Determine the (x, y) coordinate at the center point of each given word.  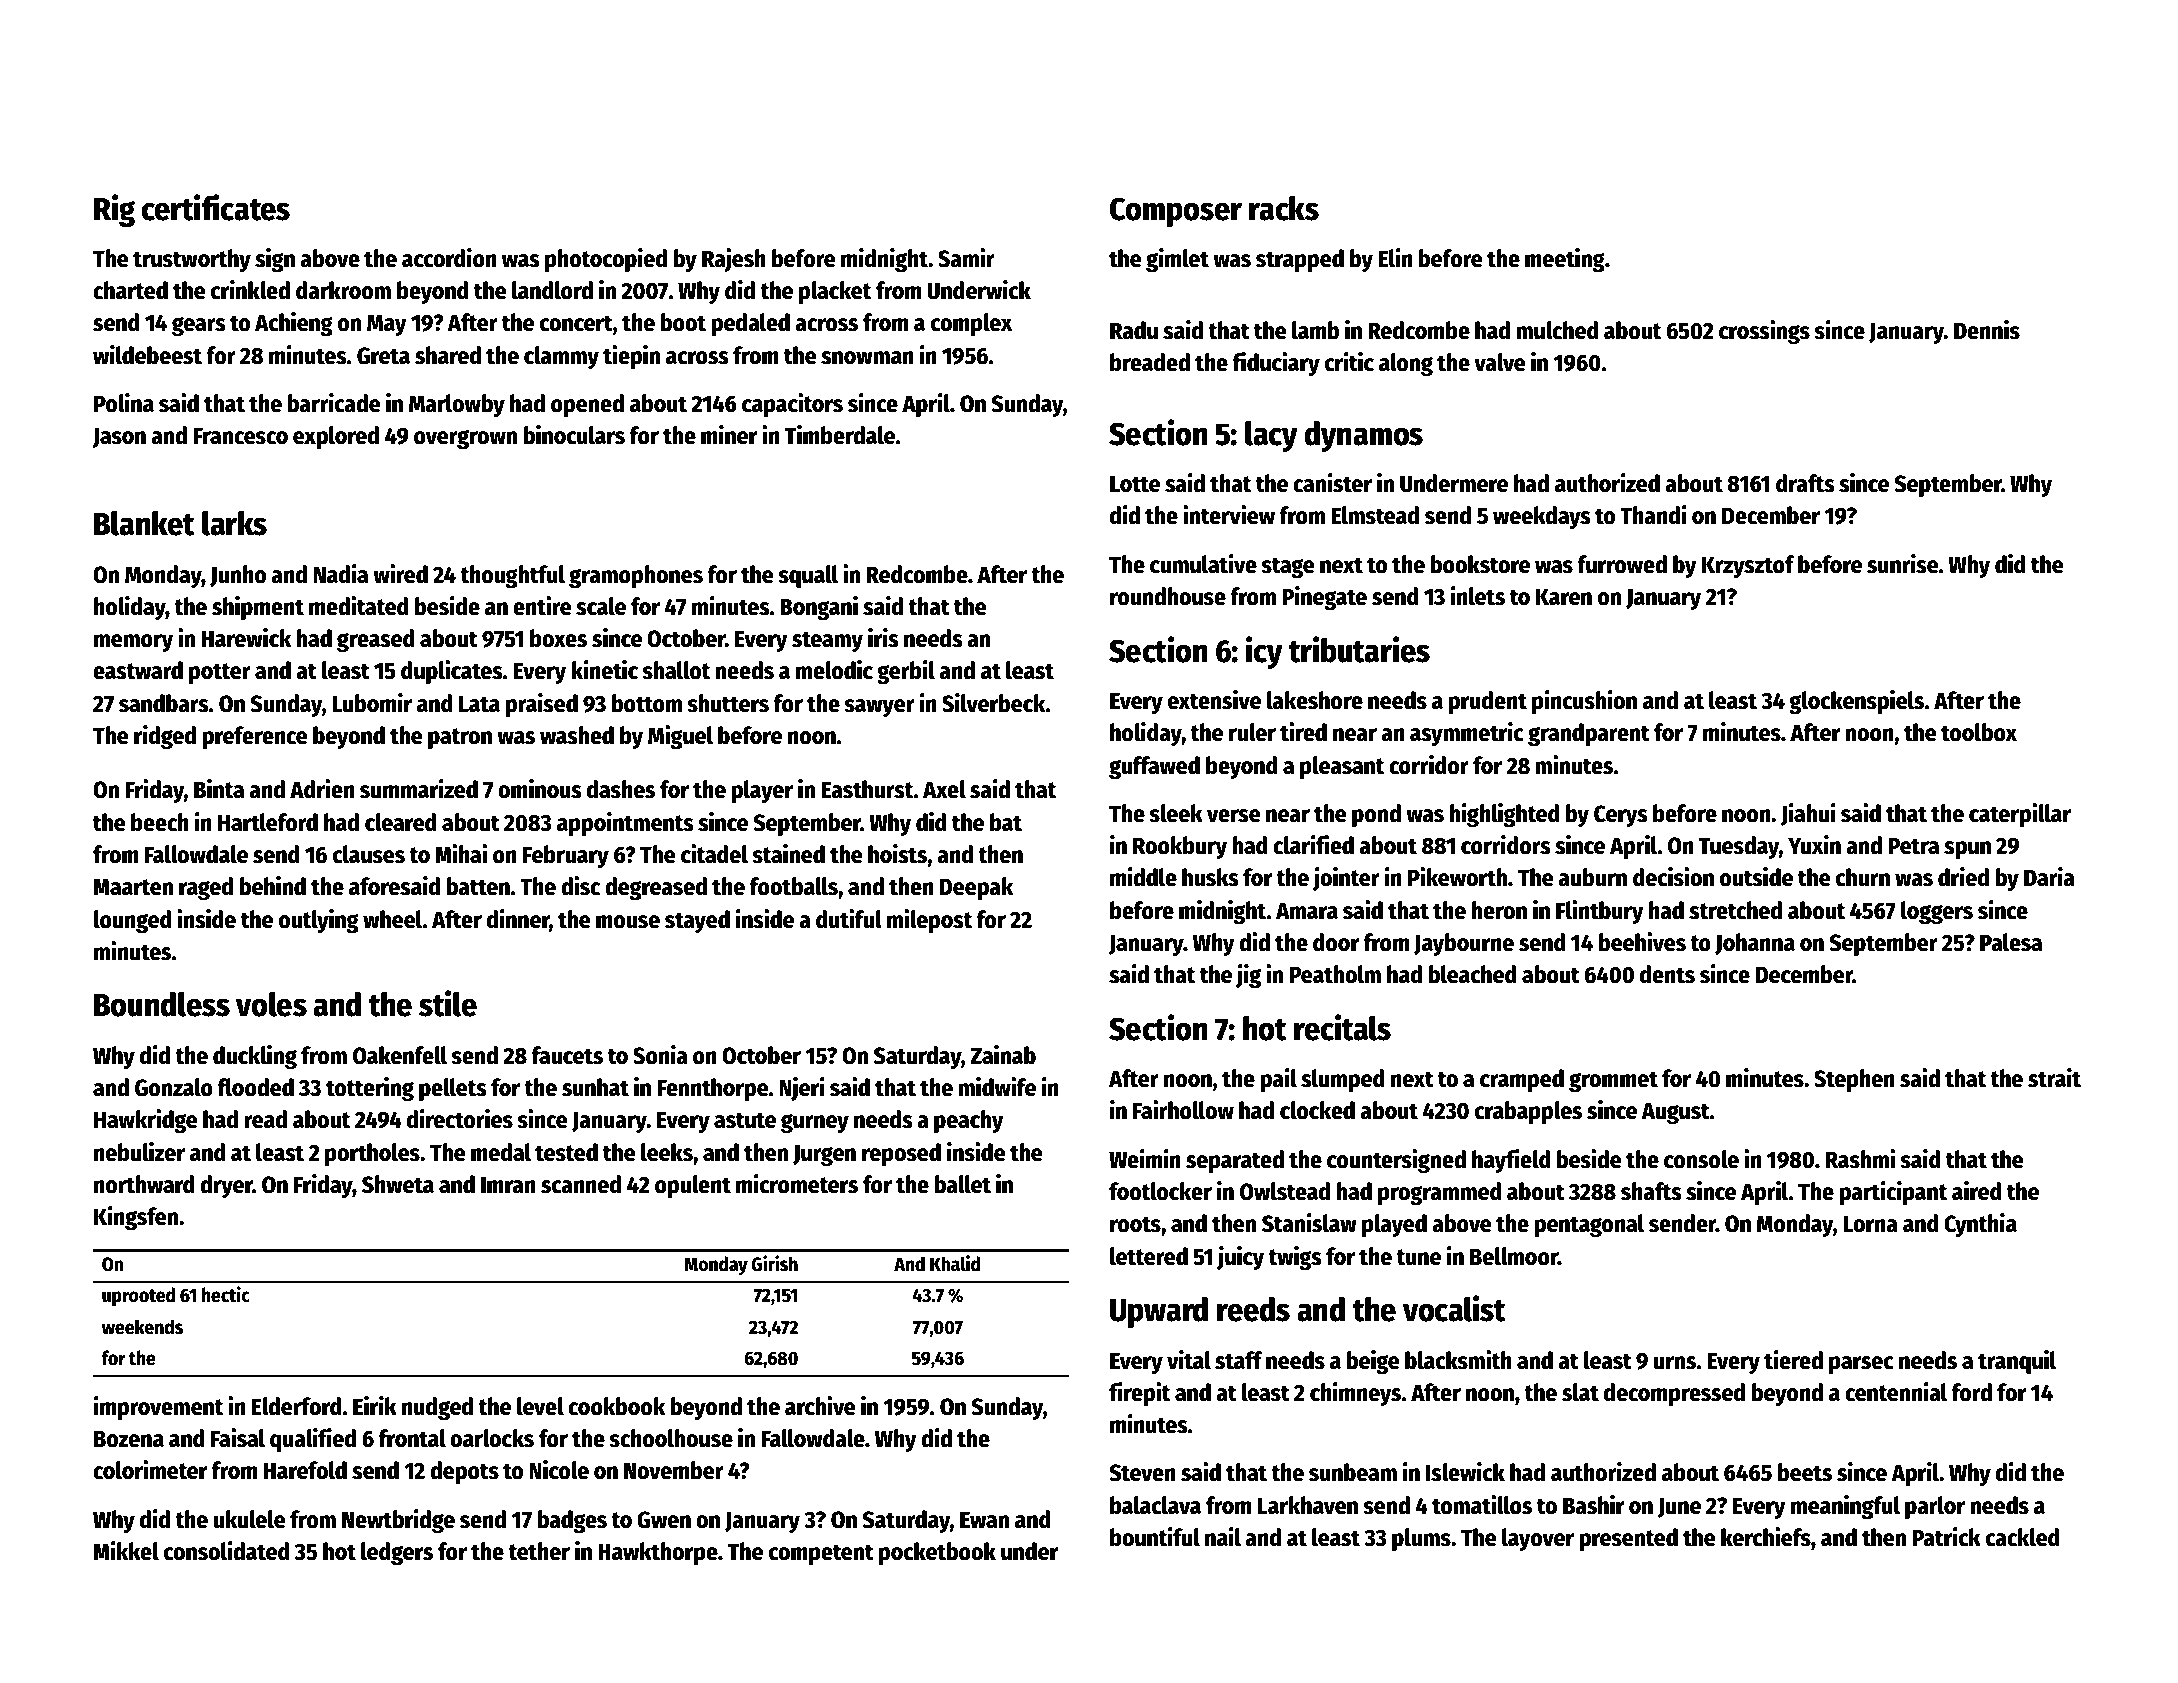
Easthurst (867, 789)
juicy (1240, 1258)
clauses (369, 854)
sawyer (879, 708)
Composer (1176, 212)
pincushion (1584, 702)
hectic (226, 1294)
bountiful (1155, 1537)
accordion (449, 258)
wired (400, 574)
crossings (1764, 332)
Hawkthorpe (658, 1553)
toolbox (1979, 732)
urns (1675, 1363)
